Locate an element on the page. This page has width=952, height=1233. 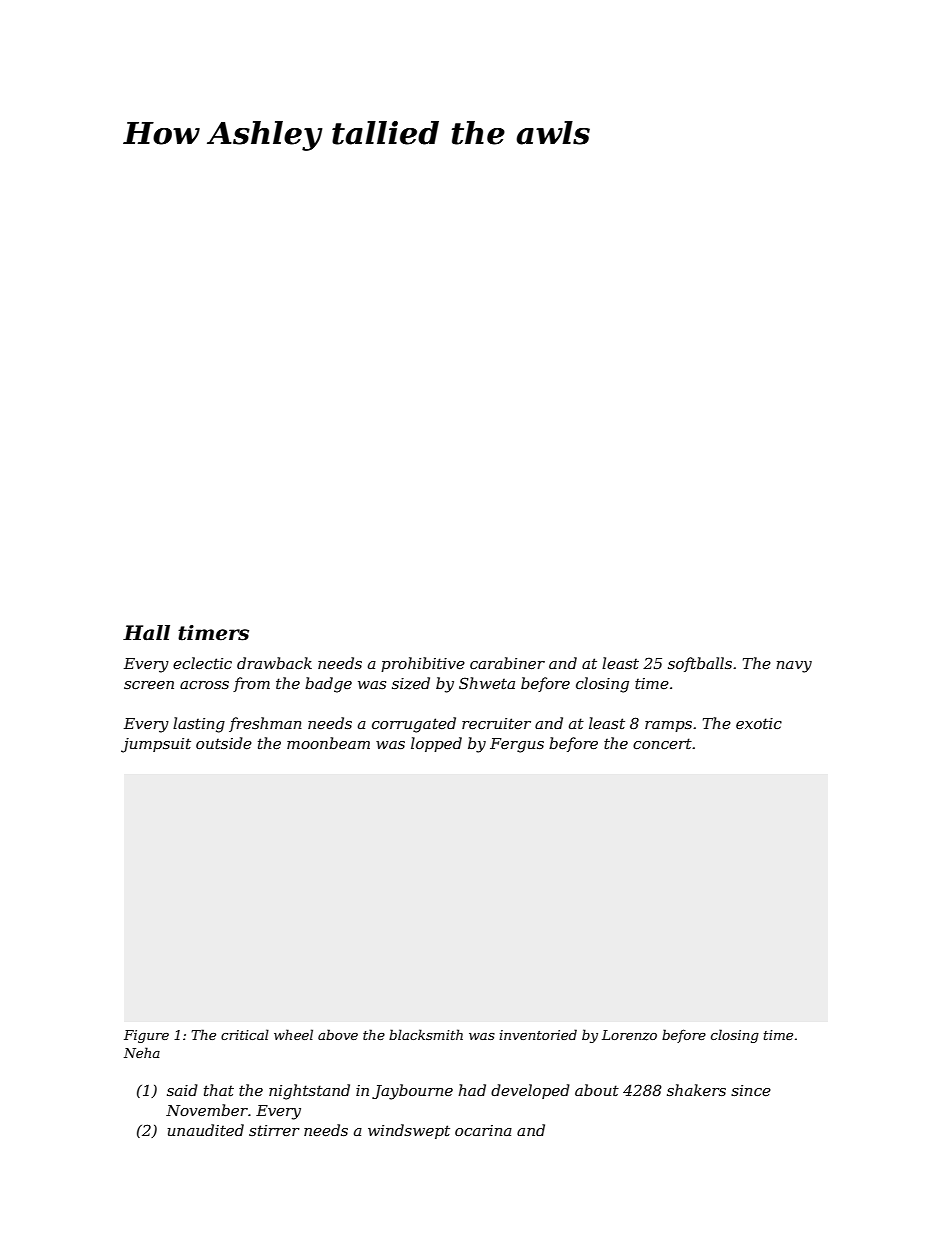
navy is located at coordinates (794, 667).
